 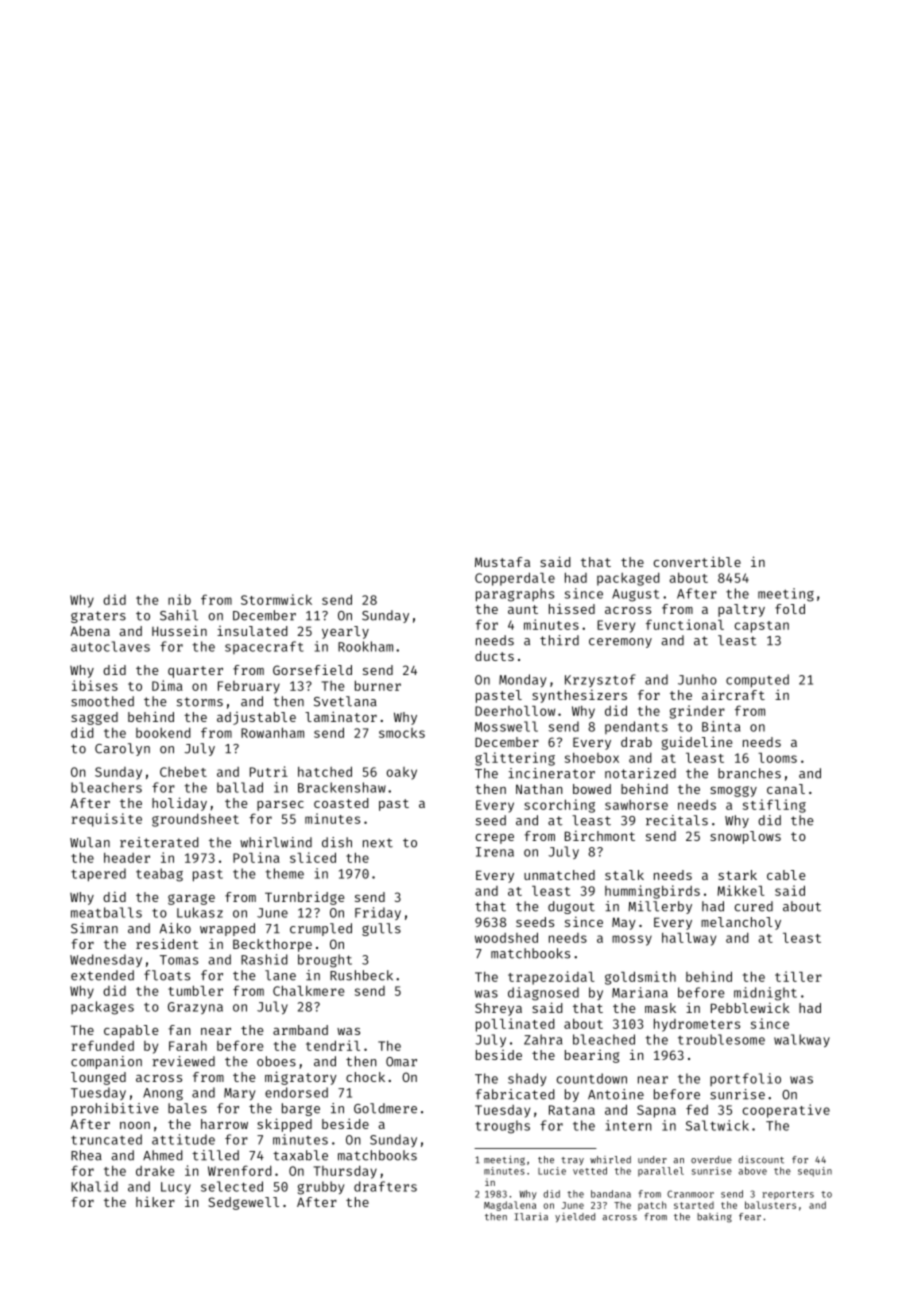 What do you see at coordinates (502, 562) in the image?
I see `Mustafa` at bounding box center [502, 562].
